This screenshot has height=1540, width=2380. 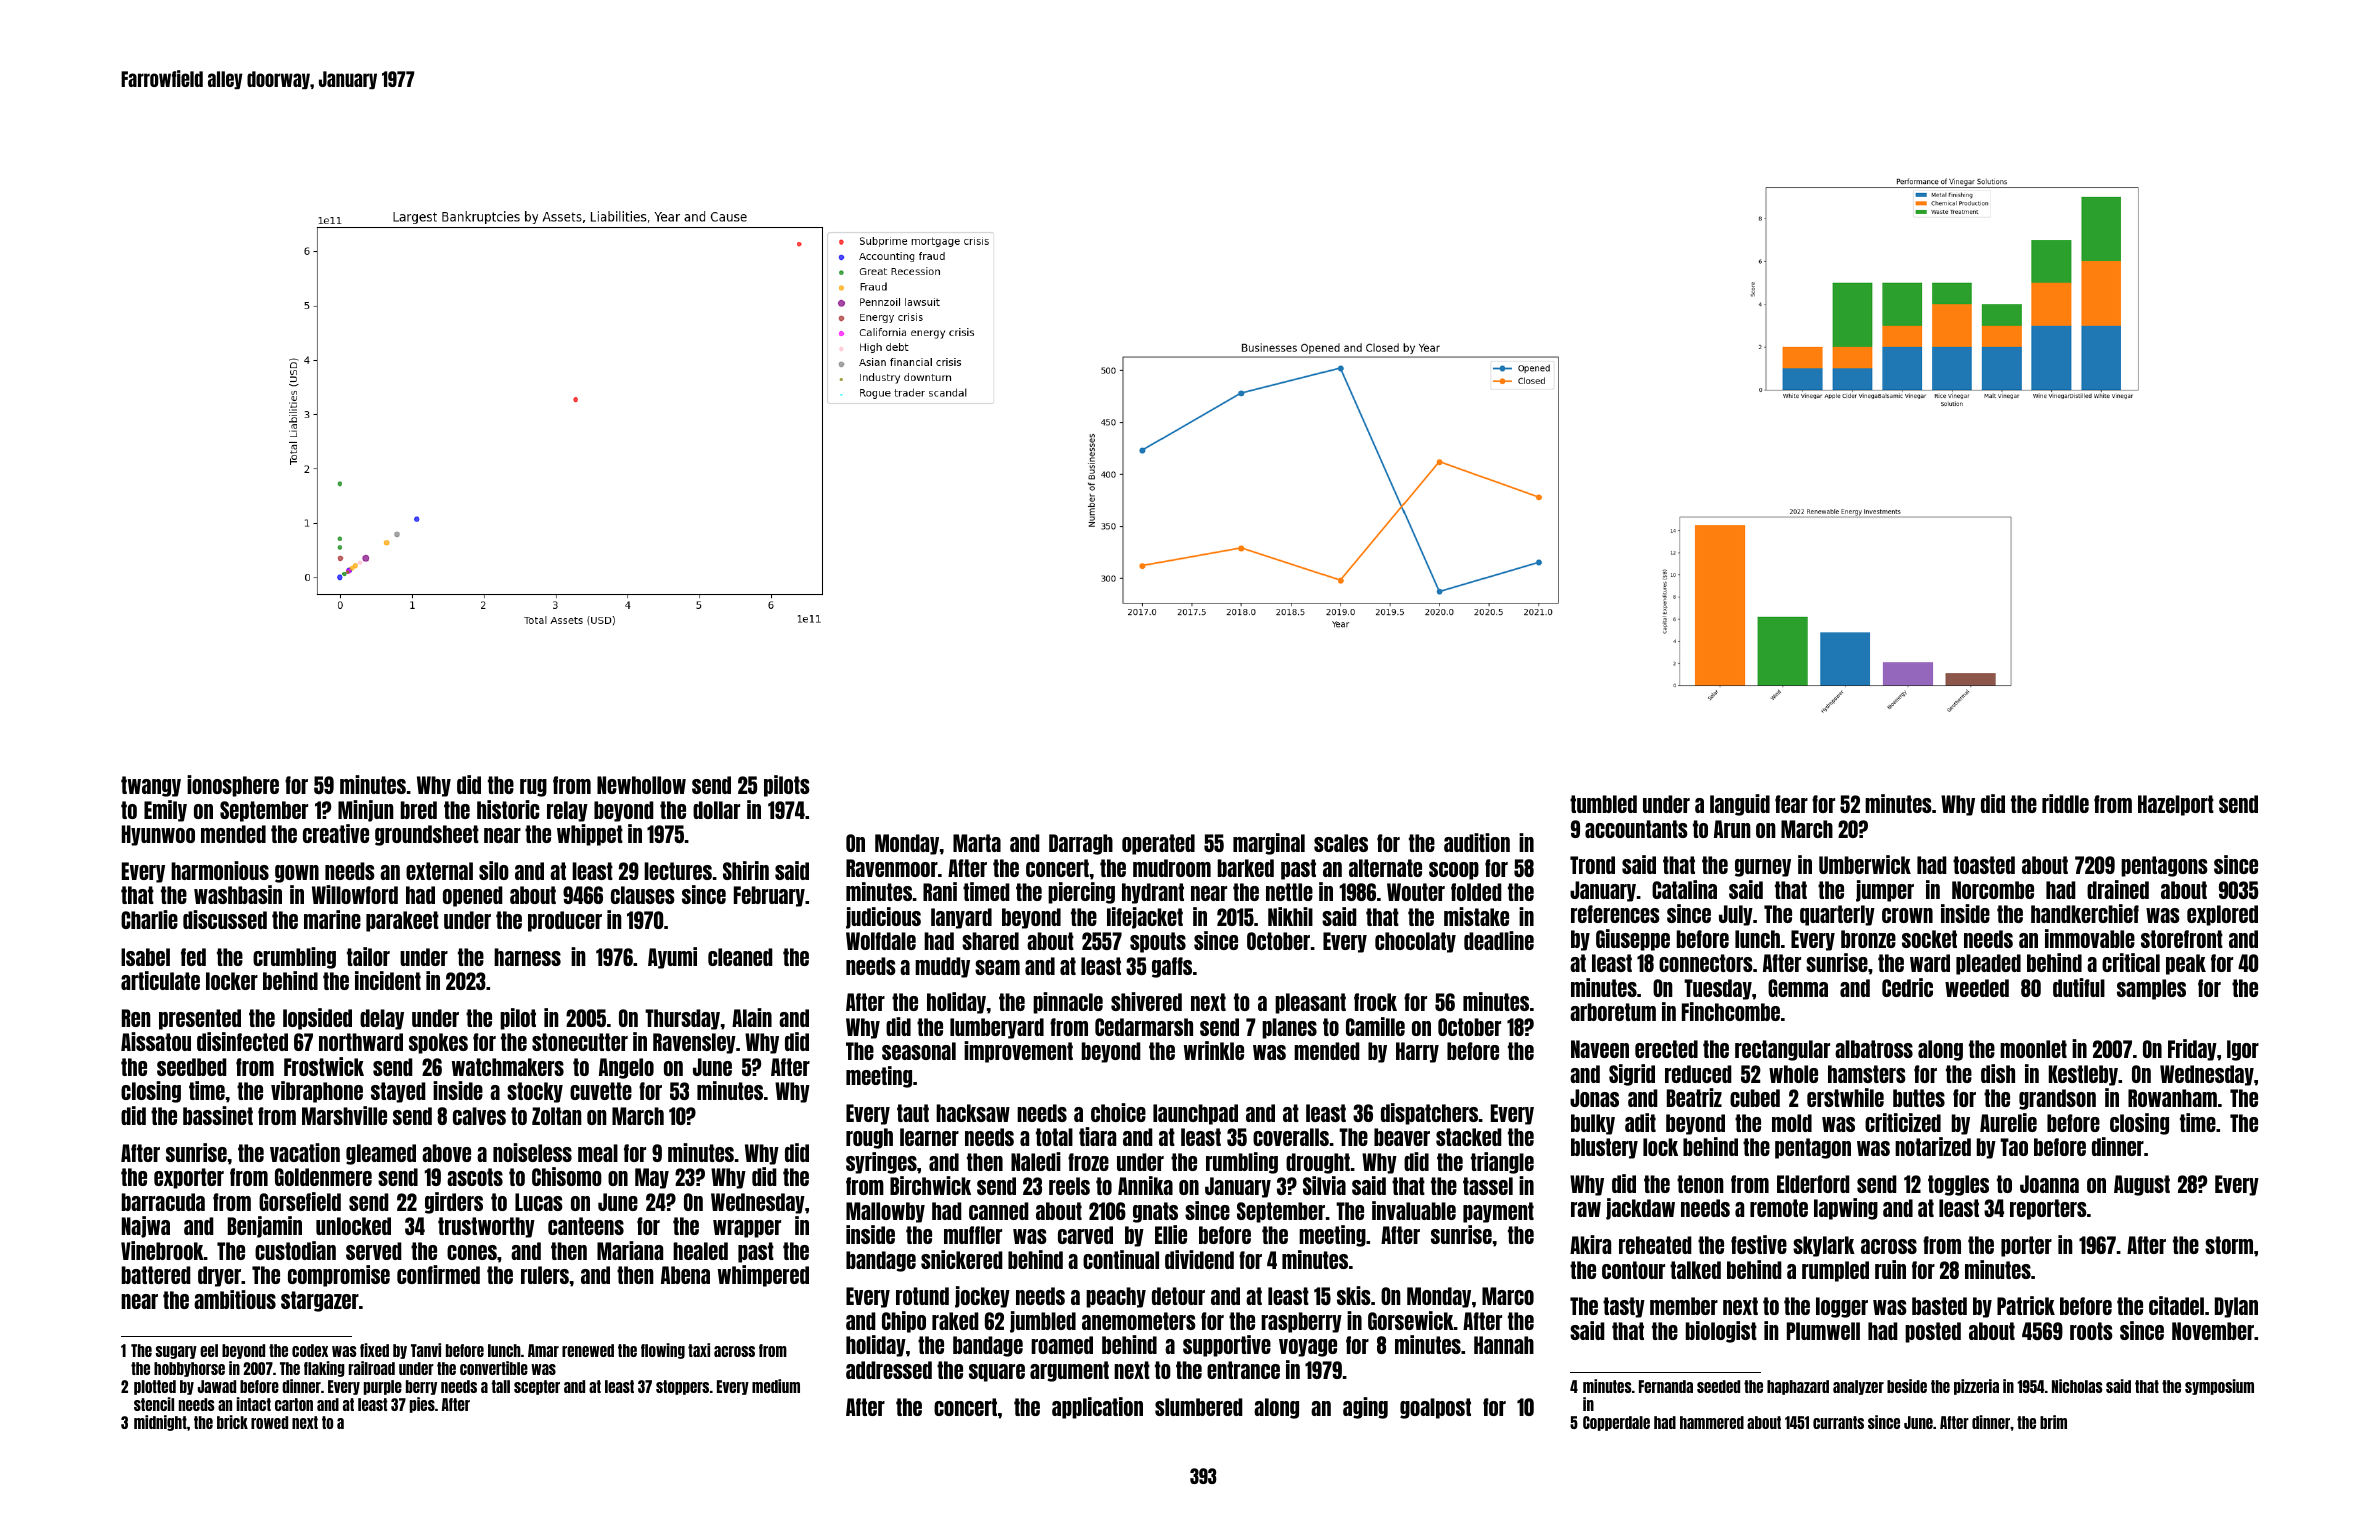 I want to click on cleaned, so click(x=740, y=957).
